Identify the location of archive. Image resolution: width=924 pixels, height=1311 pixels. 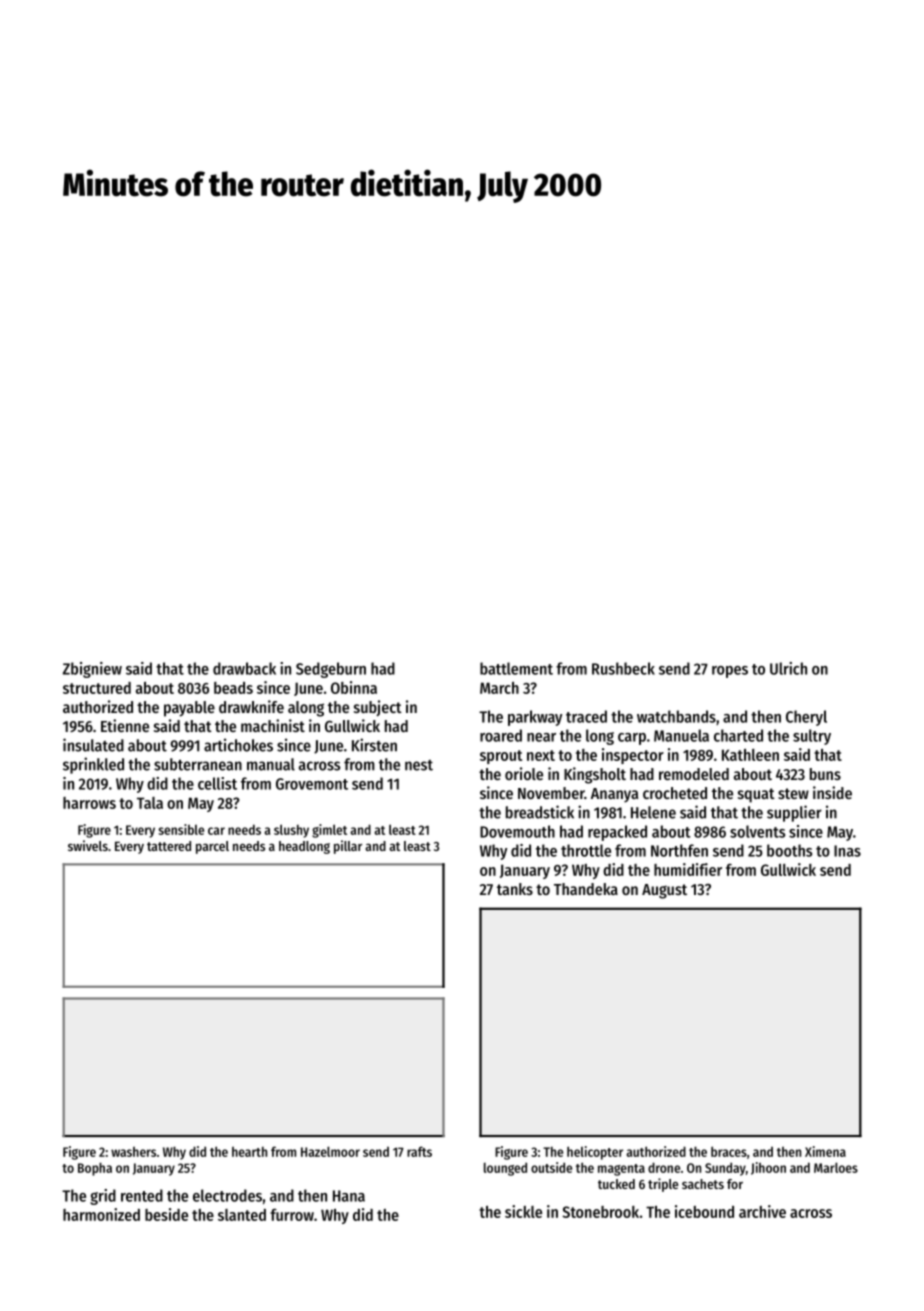
(762, 1211).
